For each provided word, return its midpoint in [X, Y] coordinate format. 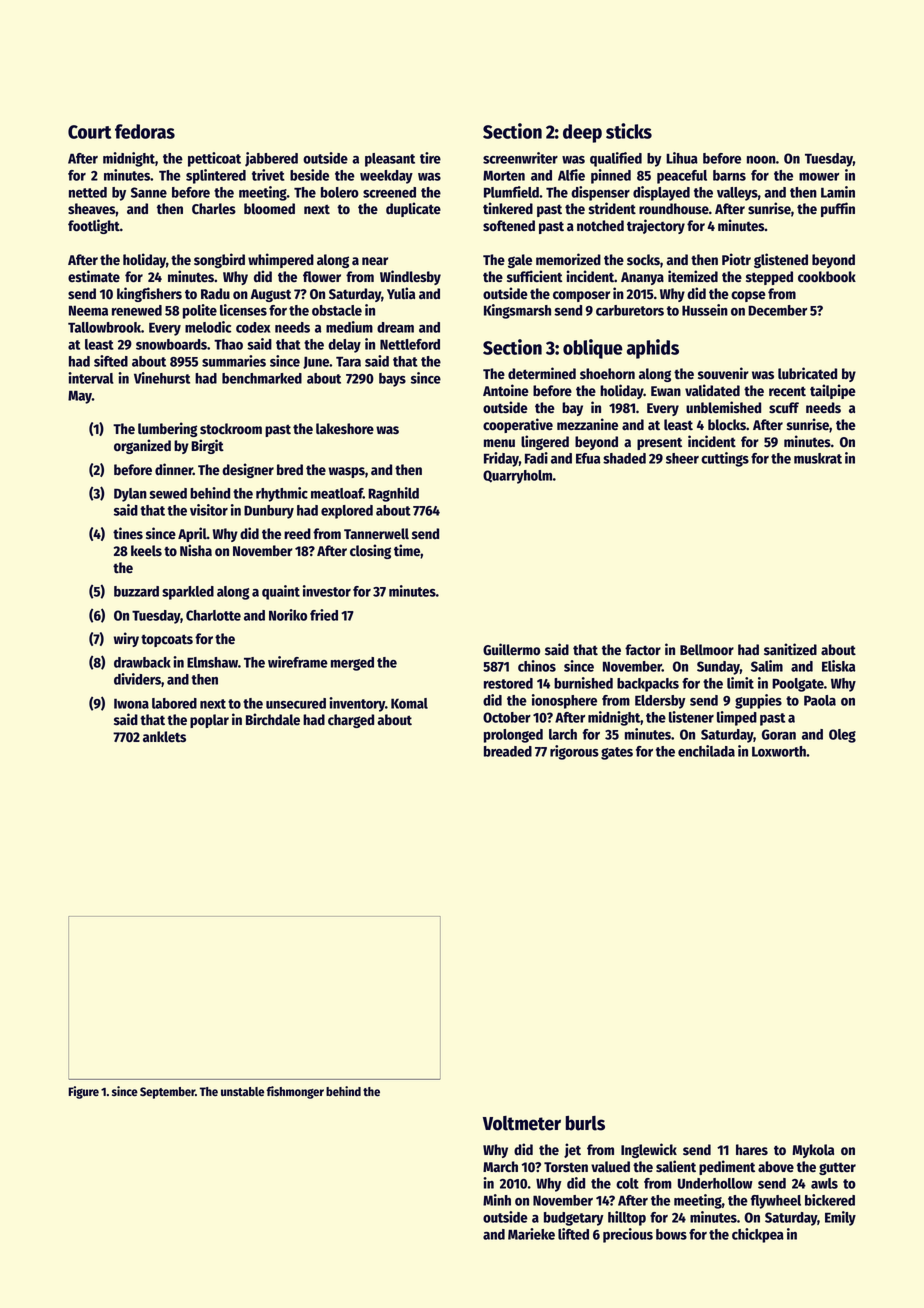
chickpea [758, 1235]
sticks [629, 131]
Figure [83, 1092]
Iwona [131, 703]
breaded [508, 751]
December [777, 310]
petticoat [214, 159]
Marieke [531, 1234]
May [80, 397]
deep [582, 133]
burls [585, 1123]
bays [392, 380]
